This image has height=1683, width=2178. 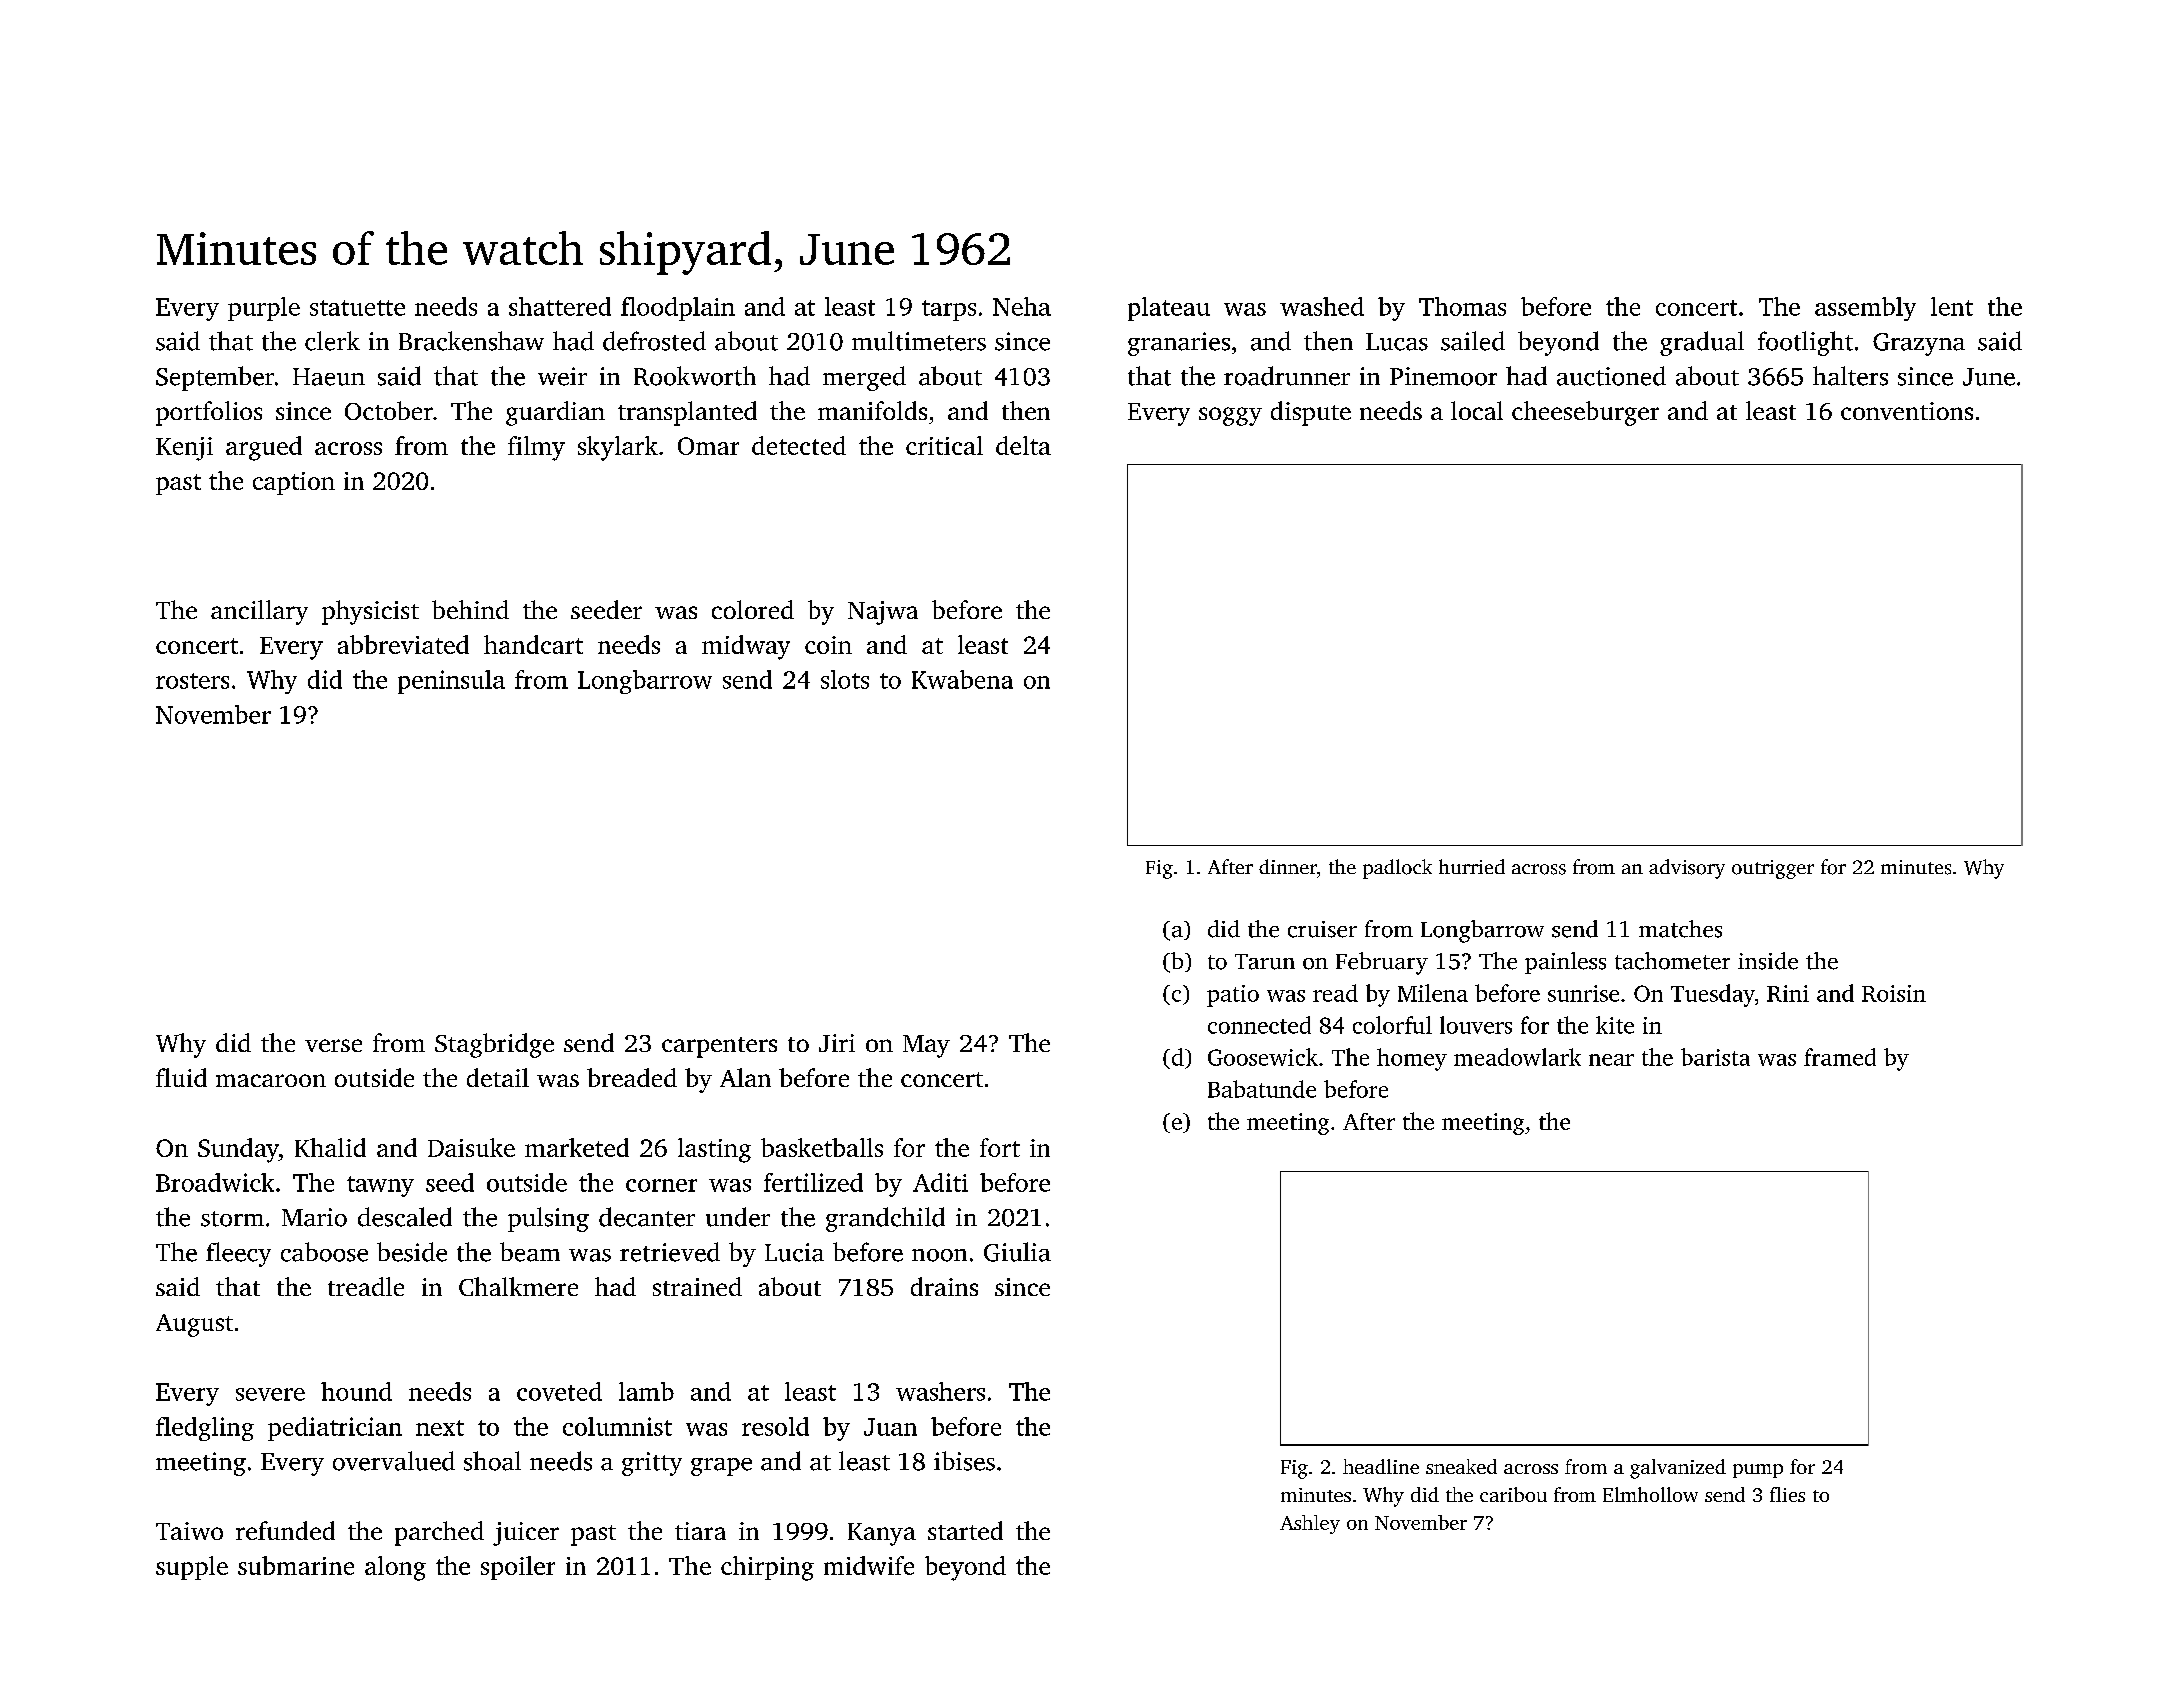 I want to click on washers, so click(x=940, y=1391).
